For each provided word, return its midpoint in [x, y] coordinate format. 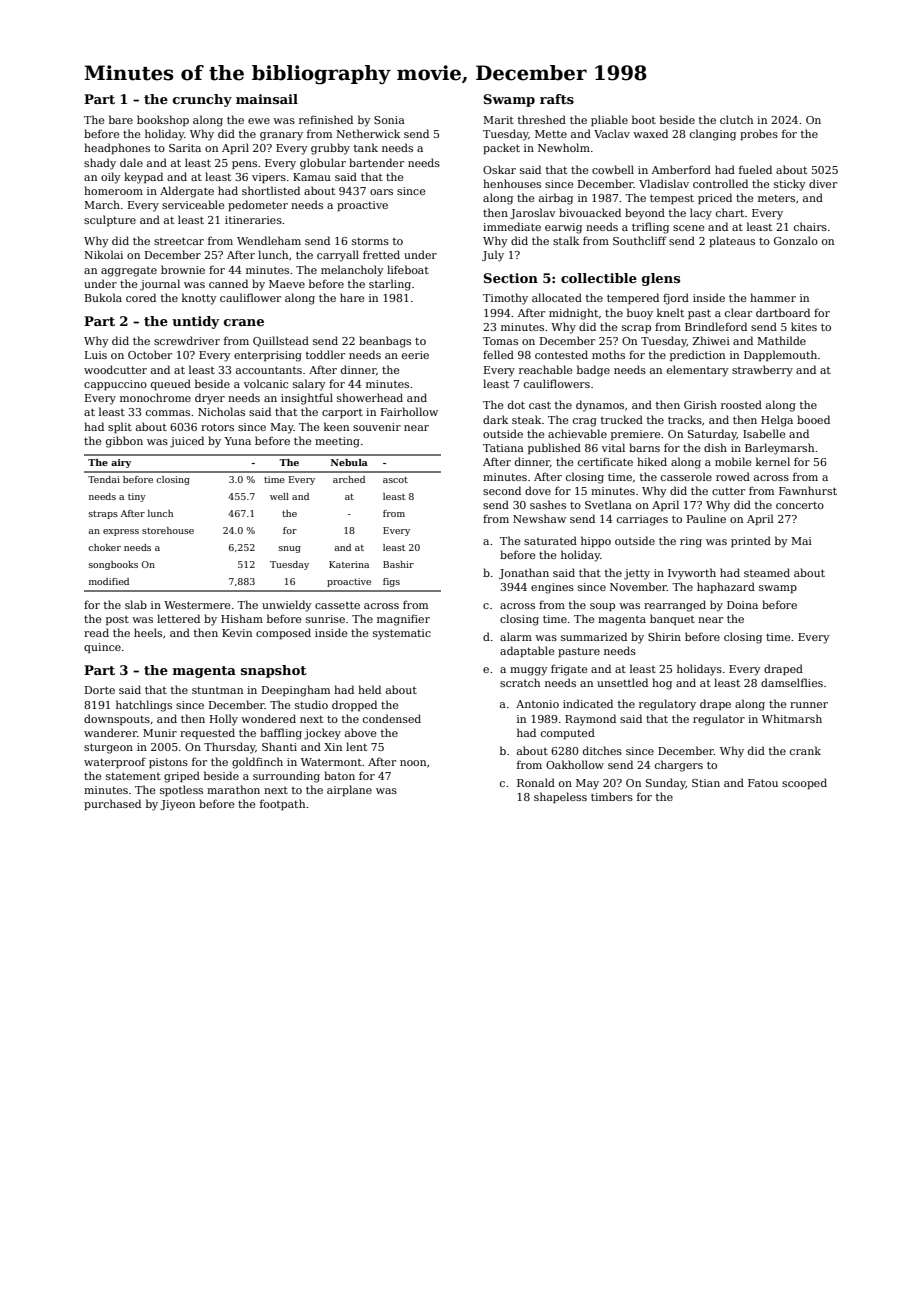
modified [109, 581]
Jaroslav [533, 213]
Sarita [185, 148]
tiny [137, 497]
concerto [800, 505]
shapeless [560, 797]
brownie [183, 269]
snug [290, 549]
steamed [767, 572]
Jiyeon [177, 805]
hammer [773, 297]
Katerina [349, 564]
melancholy [352, 271]
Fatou [763, 783]
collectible [599, 278]
